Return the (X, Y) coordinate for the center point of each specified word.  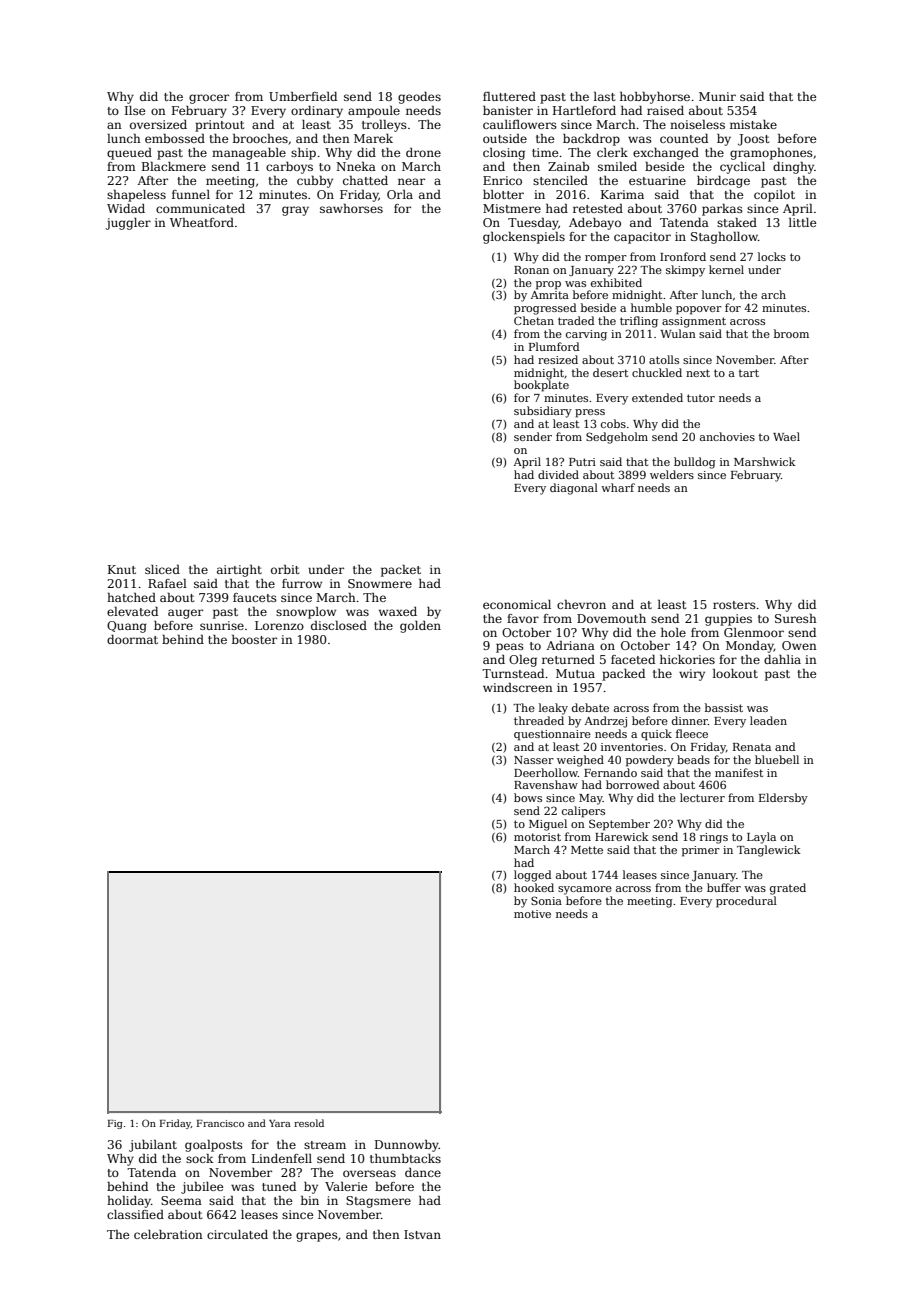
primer (701, 851)
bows (528, 797)
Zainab (568, 166)
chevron (581, 604)
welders (672, 474)
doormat (132, 639)
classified (135, 1214)
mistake (753, 124)
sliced (162, 569)
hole (673, 632)
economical (517, 604)
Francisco (220, 1123)
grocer (209, 99)
